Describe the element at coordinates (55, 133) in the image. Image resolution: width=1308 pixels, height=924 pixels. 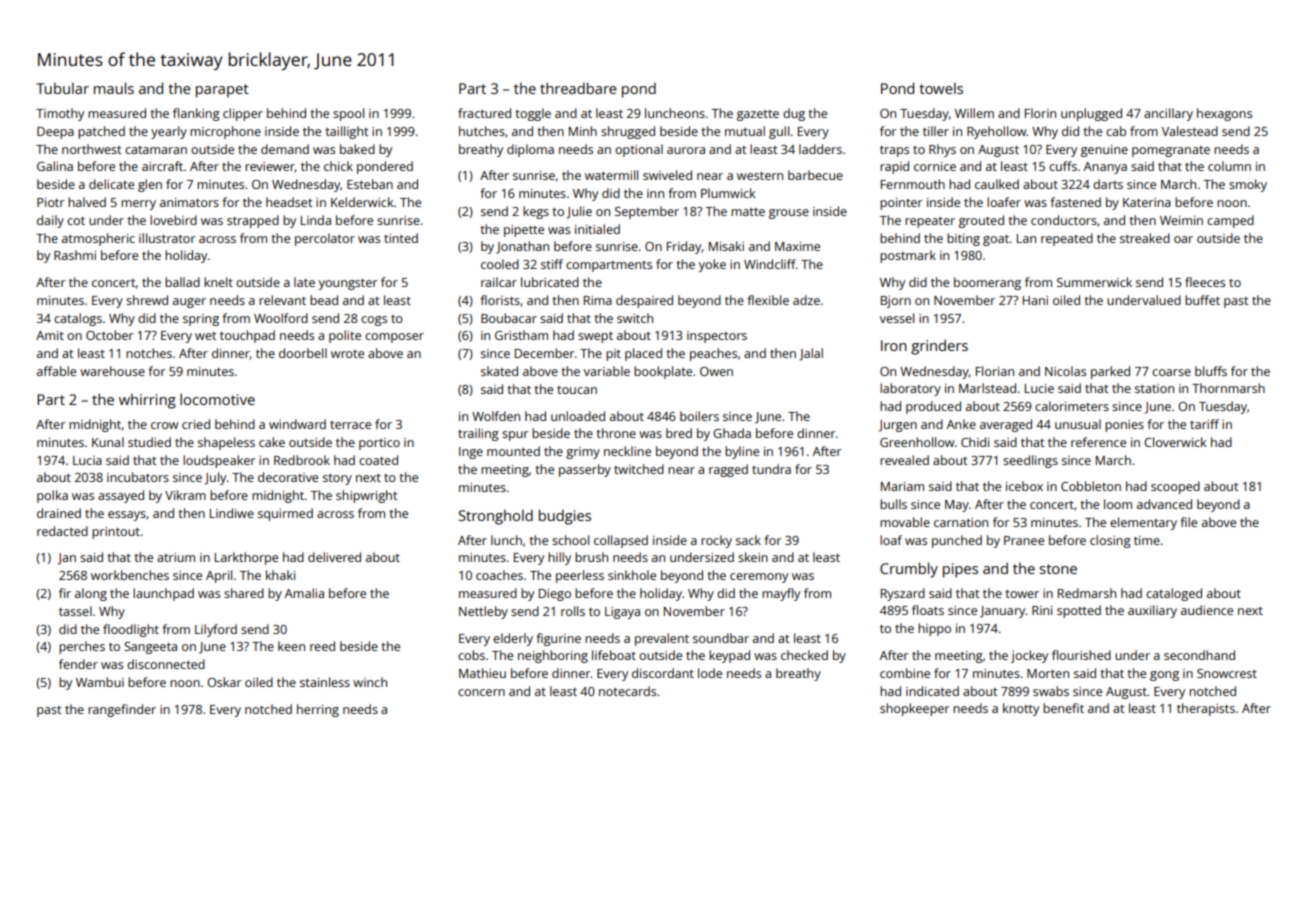
I see `Deepa` at that location.
